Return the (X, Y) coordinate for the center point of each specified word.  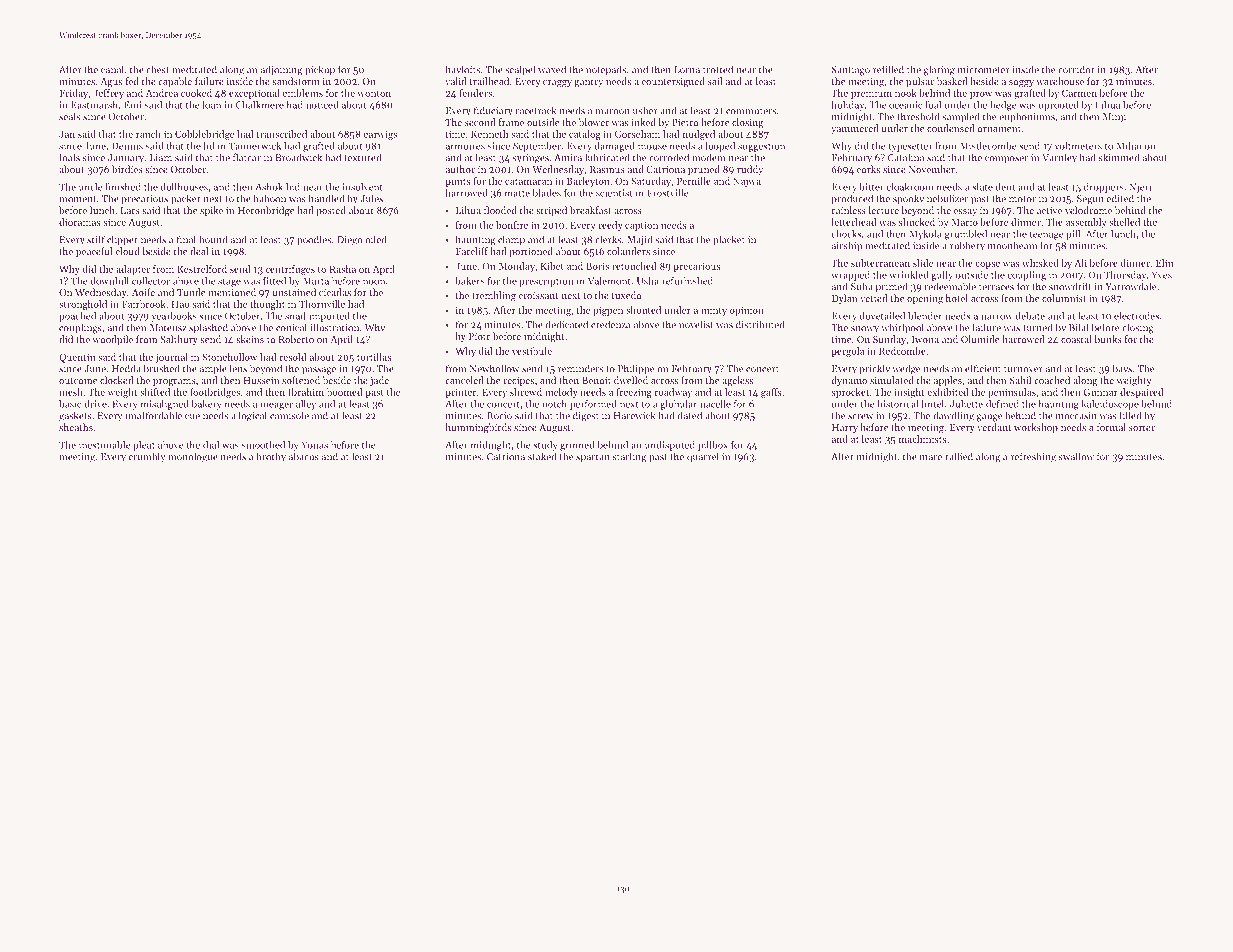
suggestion (761, 147)
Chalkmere (260, 105)
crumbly (147, 457)
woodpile (113, 340)
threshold (918, 116)
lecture (884, 210)
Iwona (925, 339)
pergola (848, 352)
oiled (376, 239)
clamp (511, 240)
